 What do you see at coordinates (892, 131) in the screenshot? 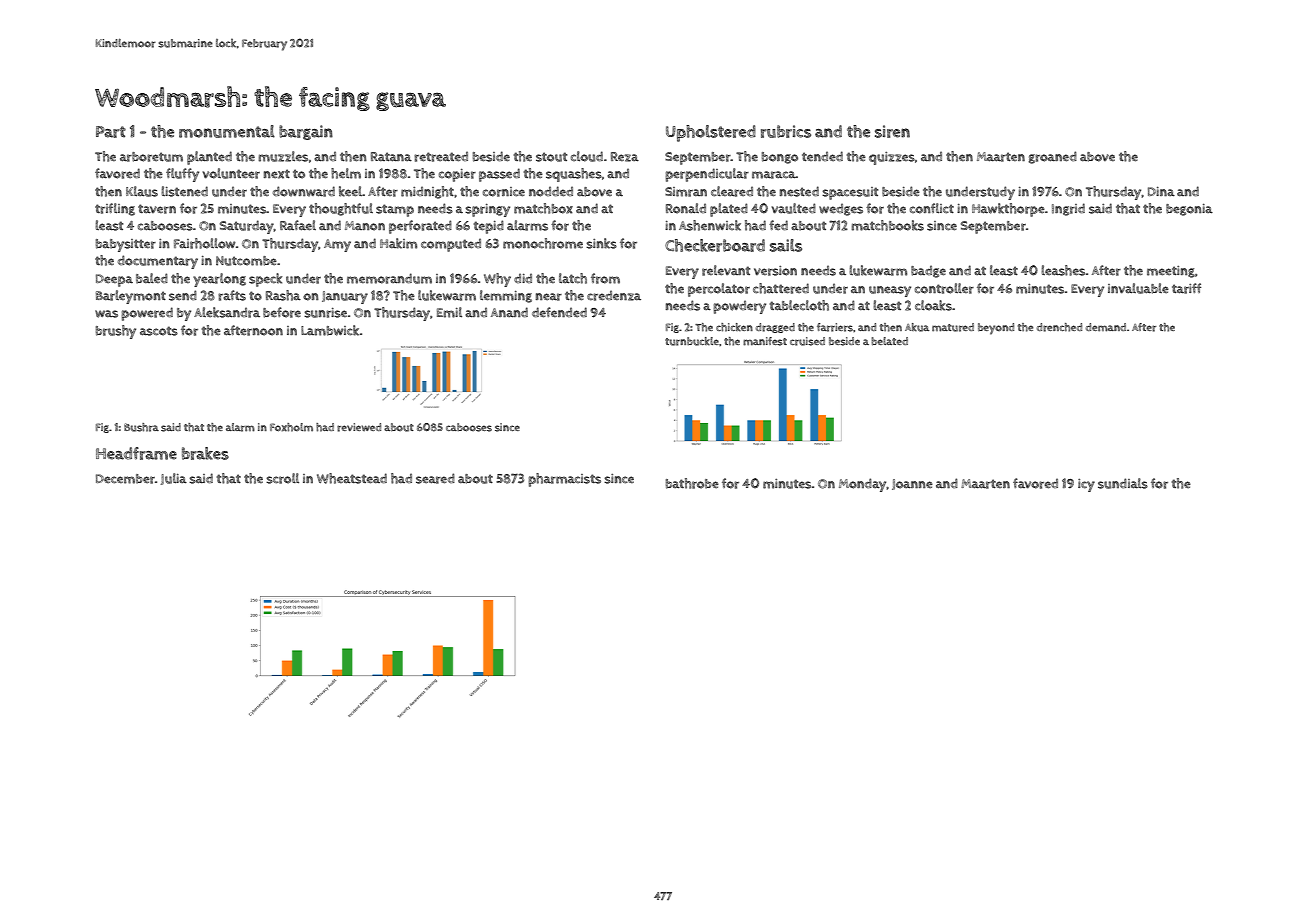
I see `siren` at bounding box center [892, 131].
